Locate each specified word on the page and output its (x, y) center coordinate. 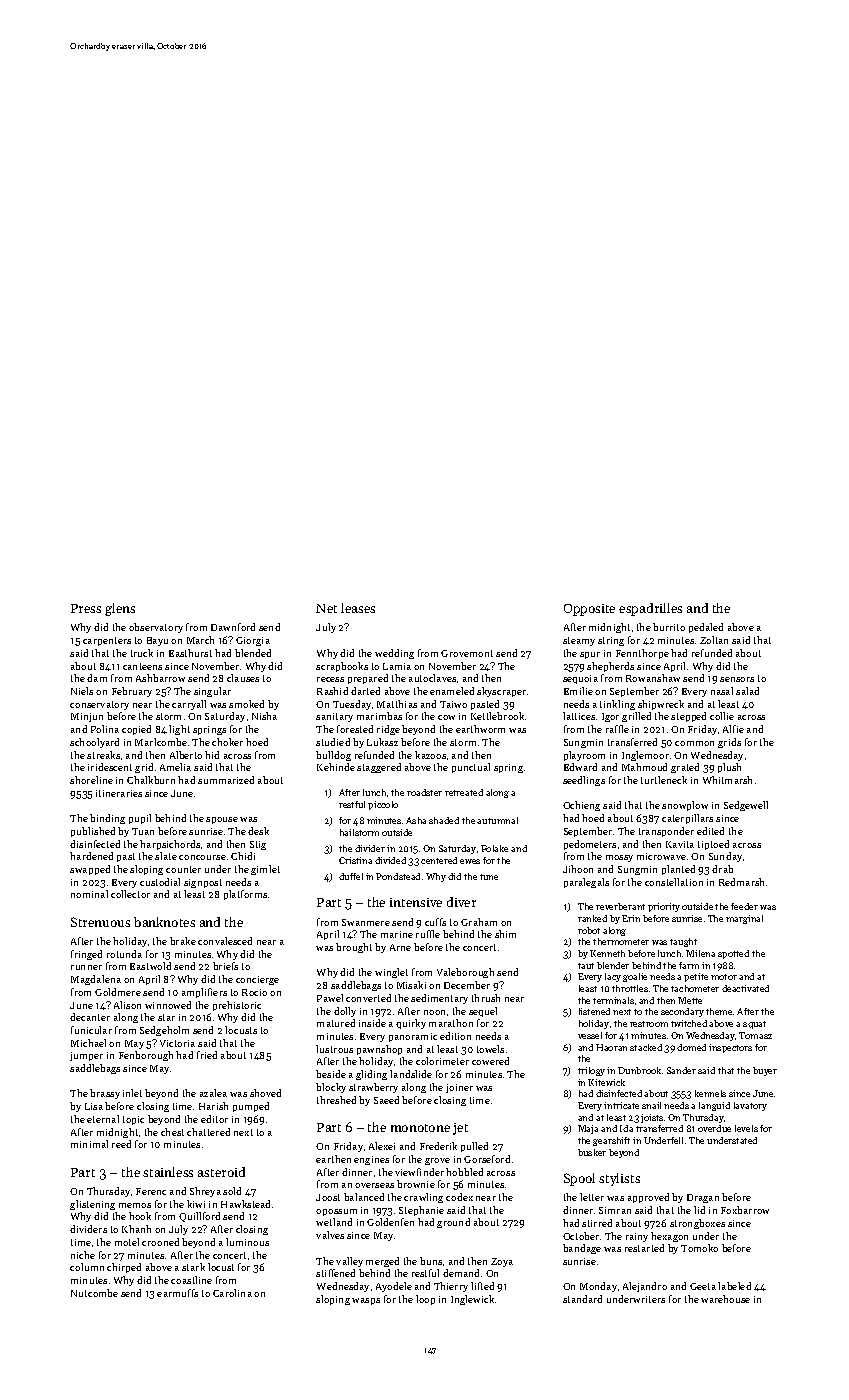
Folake (494, 848)
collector (130, 894)
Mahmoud (644, 767)
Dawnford (233, 627)
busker (592, 1152)
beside (331, 1074)
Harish (213, 1106)
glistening (92, 1205)
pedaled (706, 628)
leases (358, 608)
